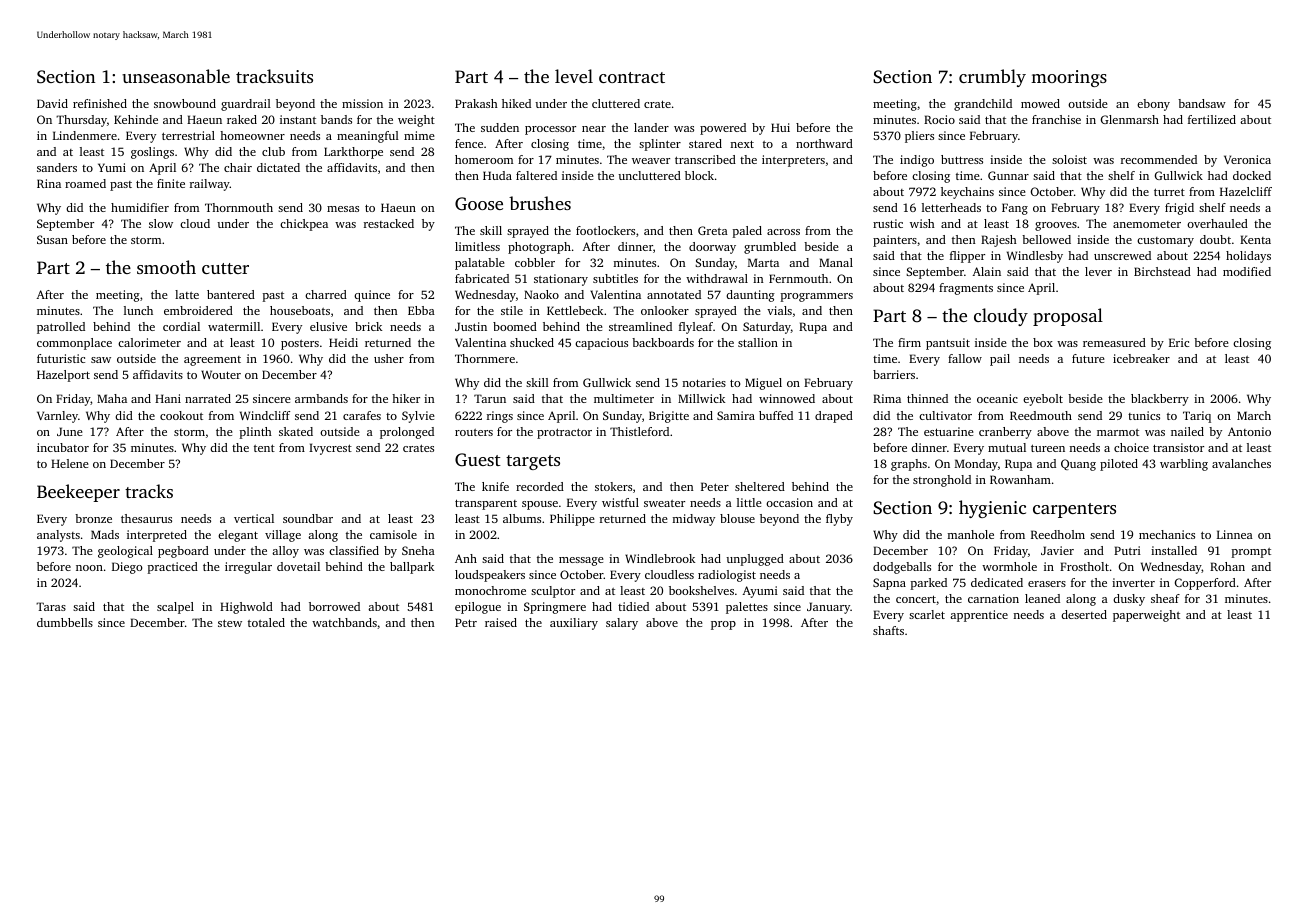 The height and width of the screenshot is (924, 1308). I want to click on draped, so click(834, 417).
